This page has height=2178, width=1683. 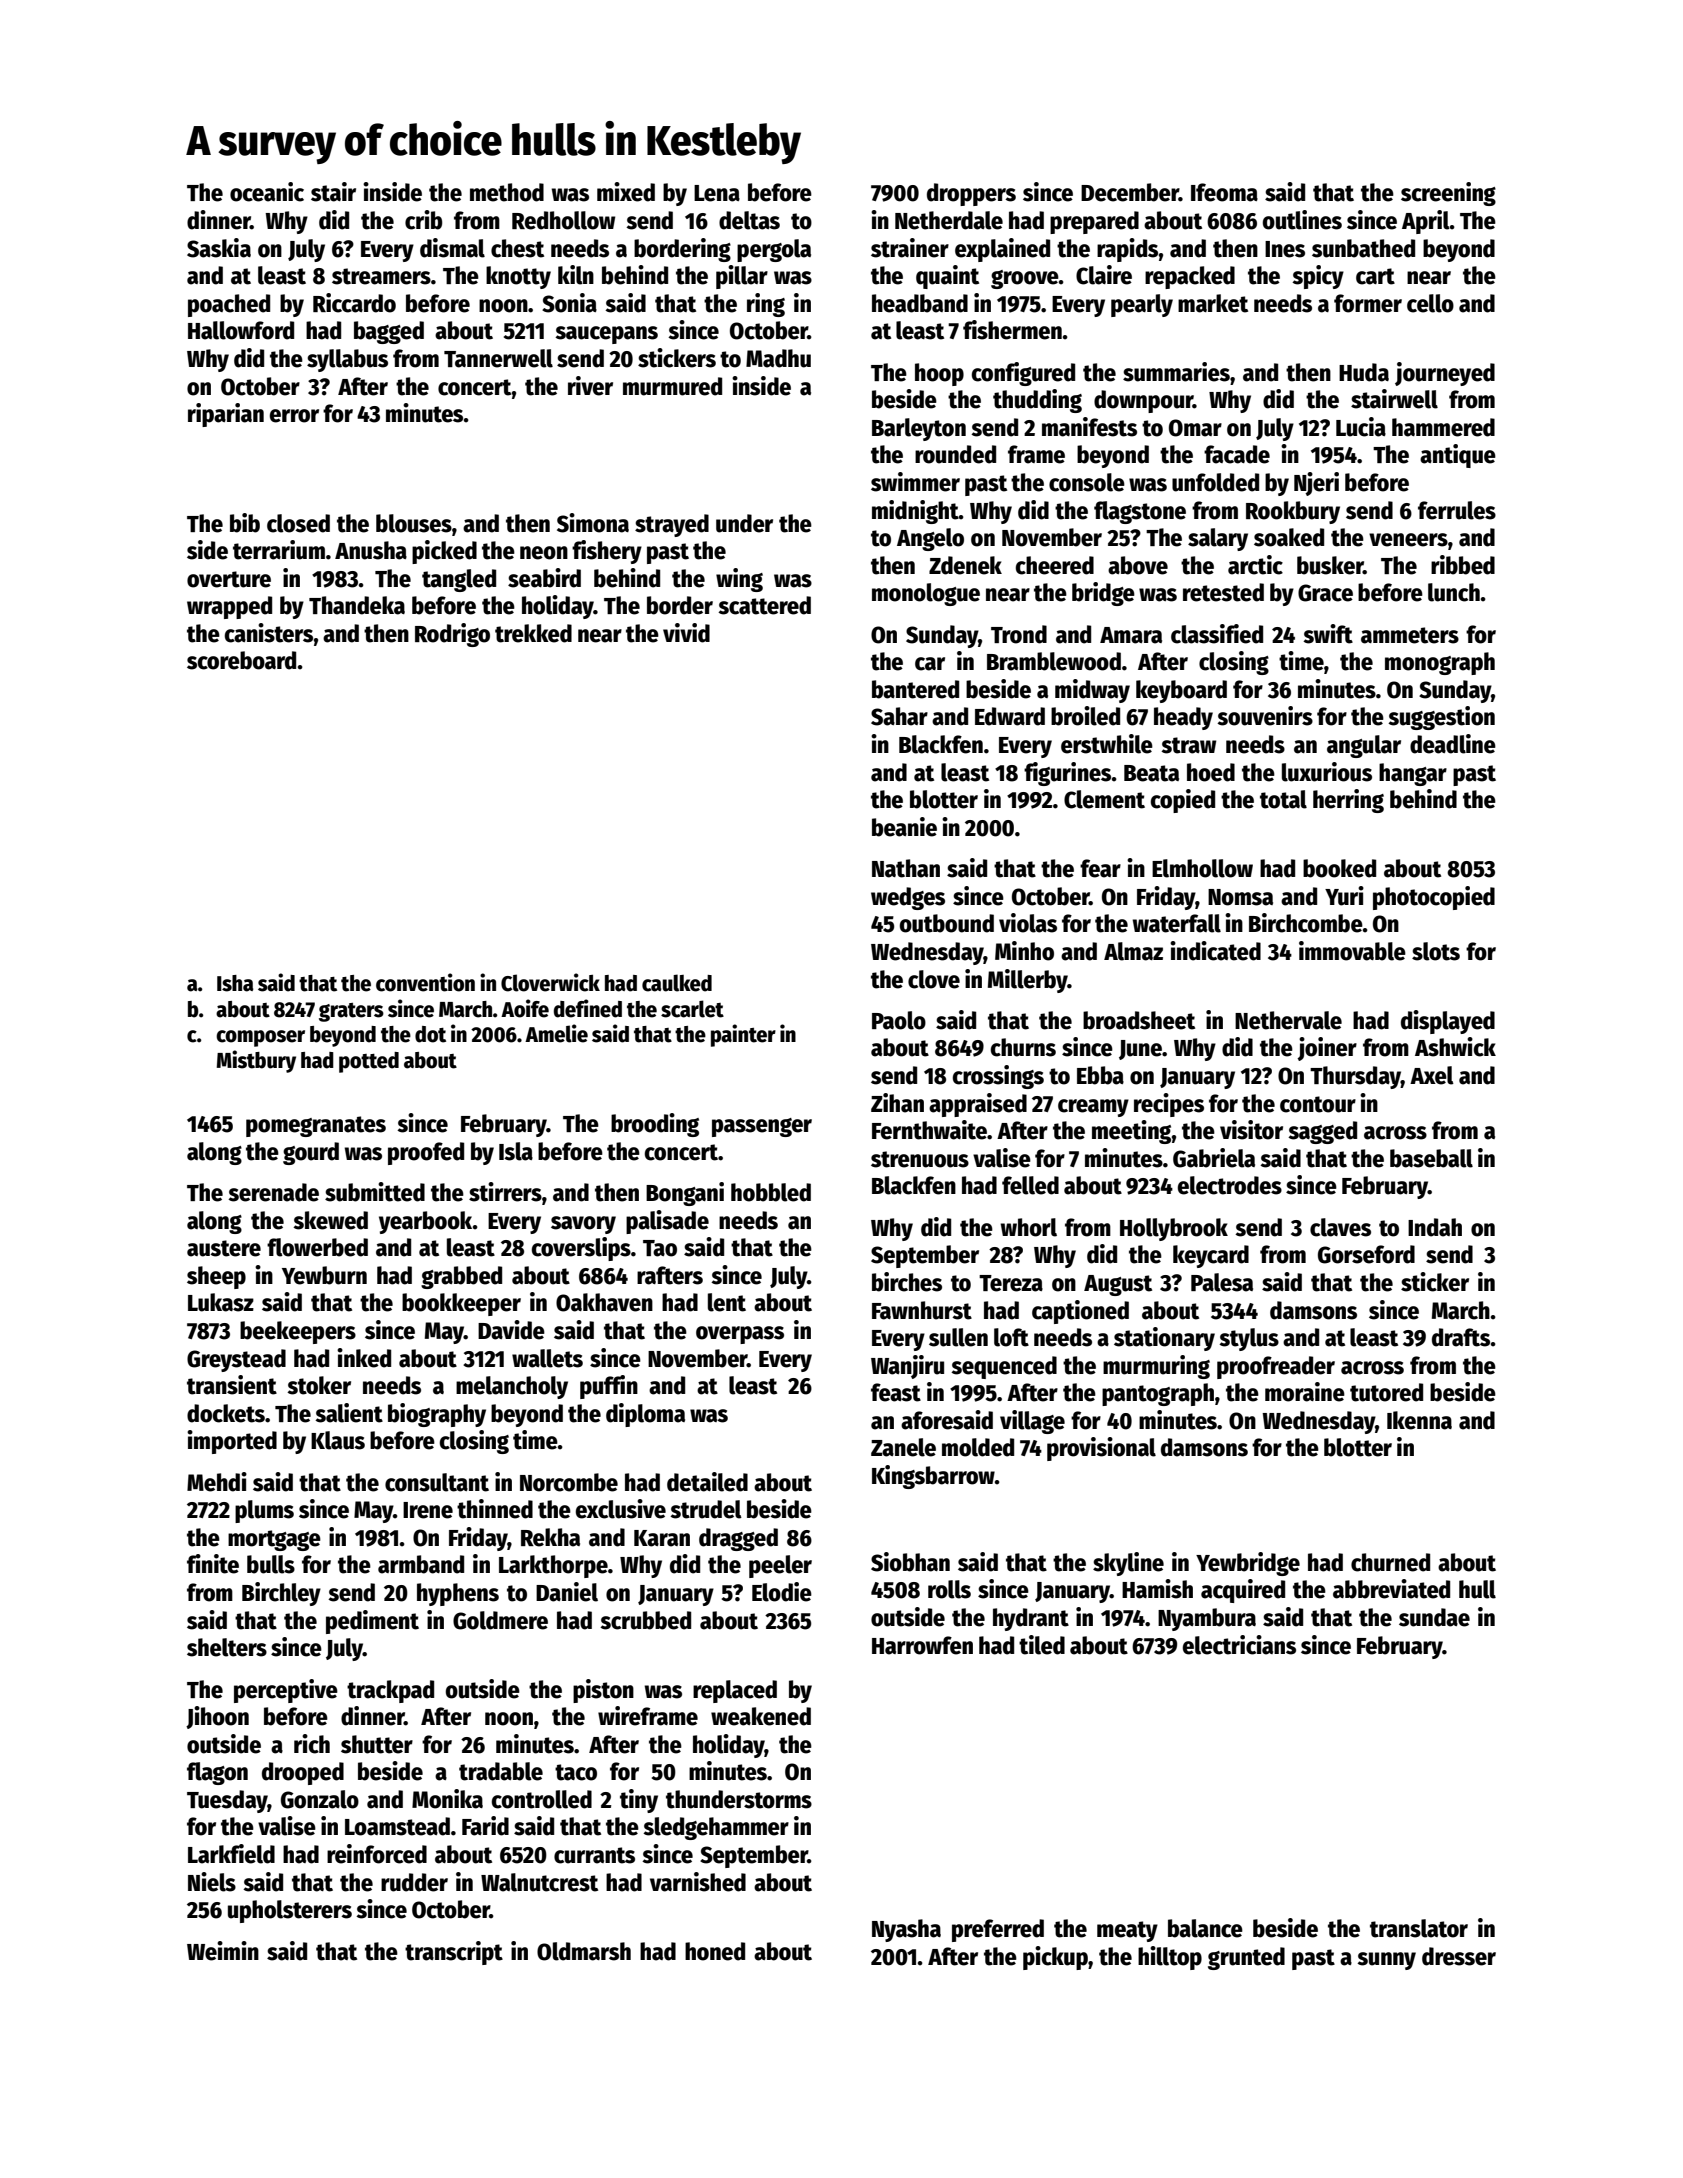 What do you see at coordinates (533, 633) in the page?
I see `trekked` at bounding box center [533, 633].
